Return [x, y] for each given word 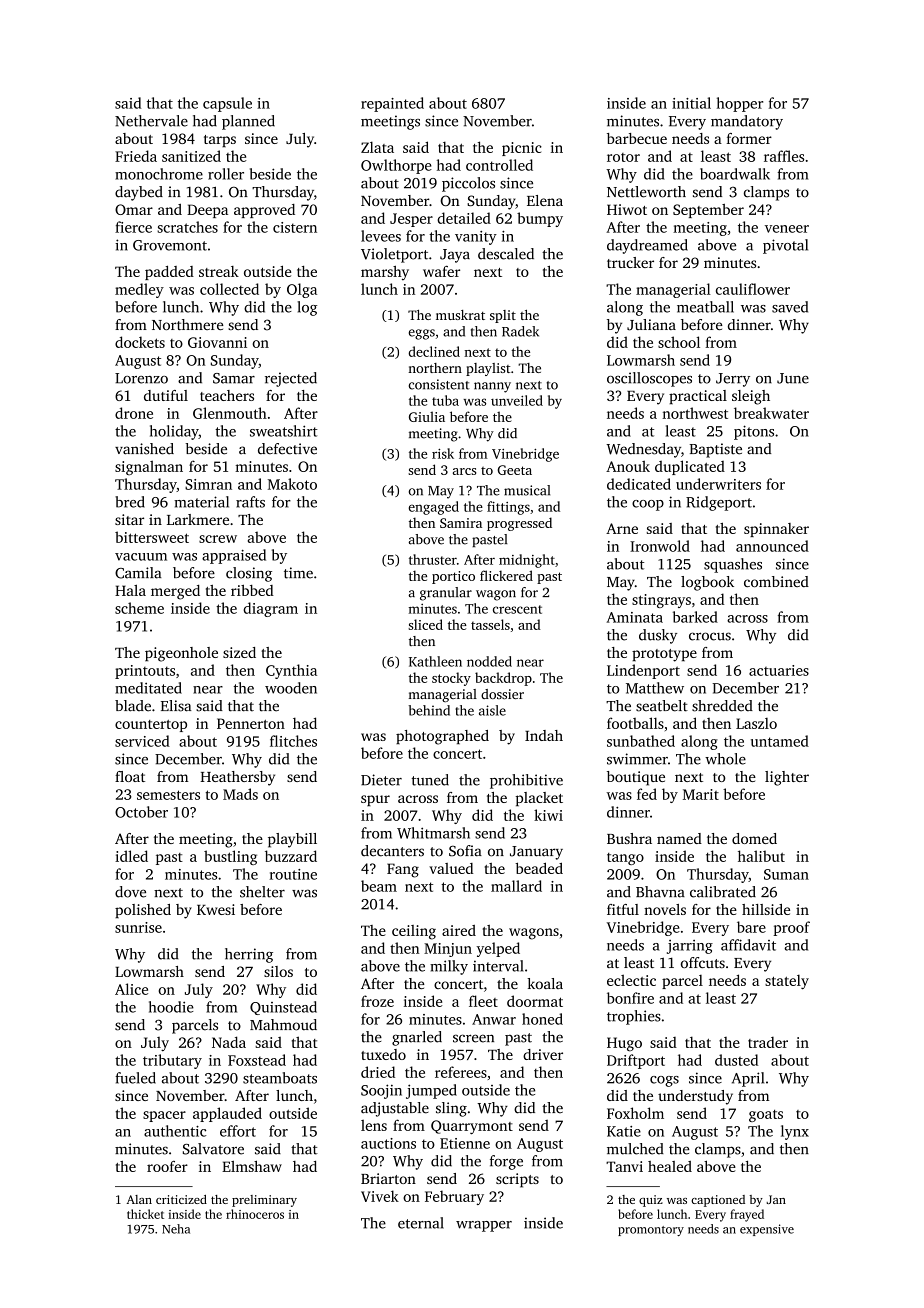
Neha [176, 1229]
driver [543, 1054]
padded [169, 273]
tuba [445, 400]
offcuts [703, 962]
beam [379, 886]
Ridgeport [719, 503]
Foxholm [635, 1113]
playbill [292, 840]
